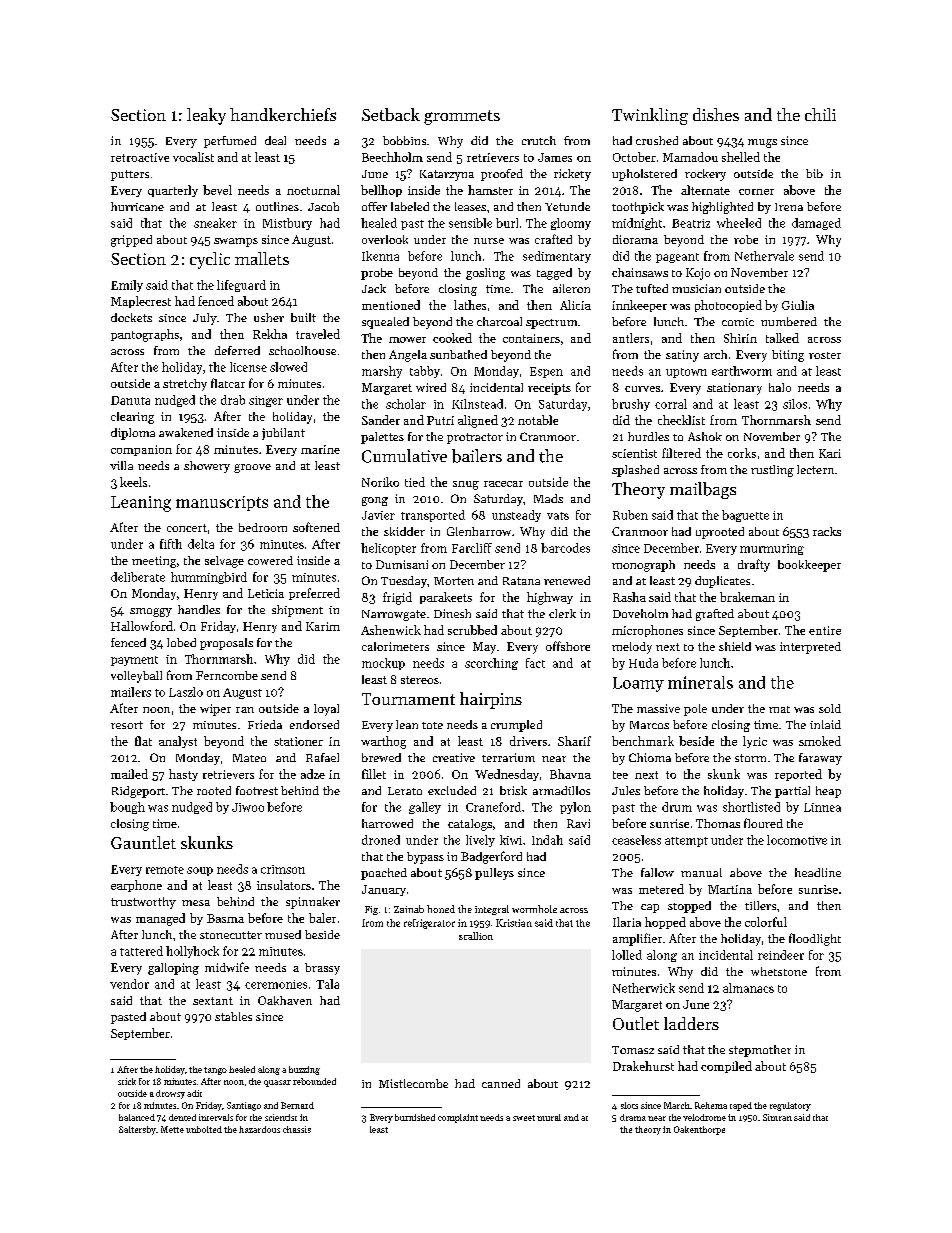 The height and width of the image is (1233, 952). What do you see at coordinates (413, 1083) in the image?
I see `Mistlecombe` at bounding box center [413, 1083].
